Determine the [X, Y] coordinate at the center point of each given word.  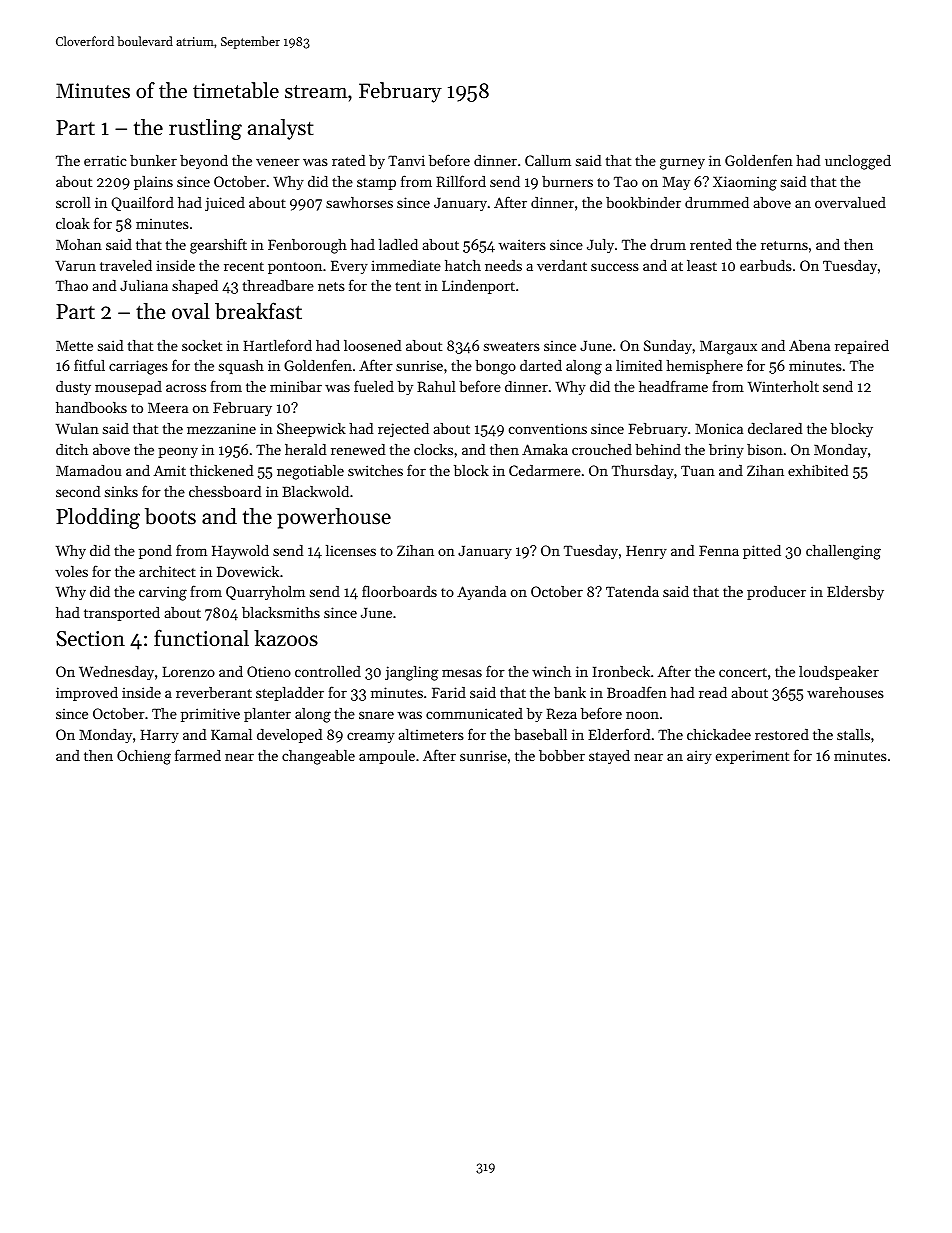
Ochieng [144, 757]
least [702, 265]
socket [202, 345]
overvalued [850, 202]
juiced [225, 204]
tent [408, 286]
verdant [562, 265]
